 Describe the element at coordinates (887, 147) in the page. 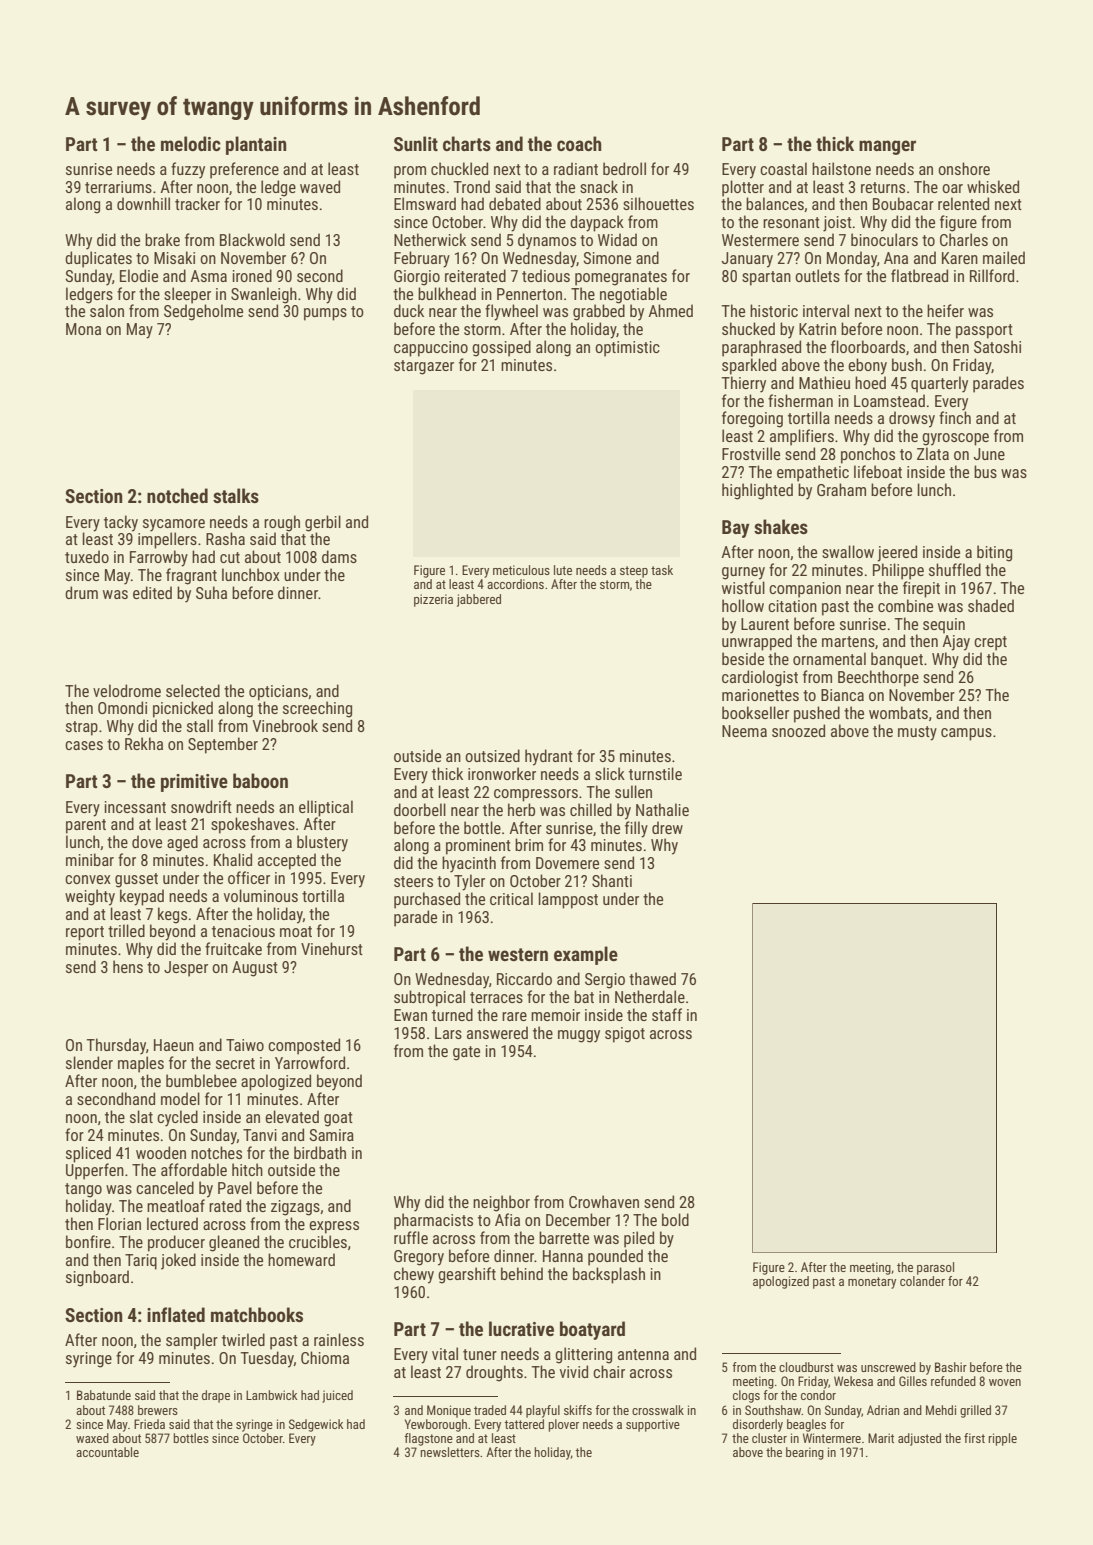

I see `manger` at that location.
